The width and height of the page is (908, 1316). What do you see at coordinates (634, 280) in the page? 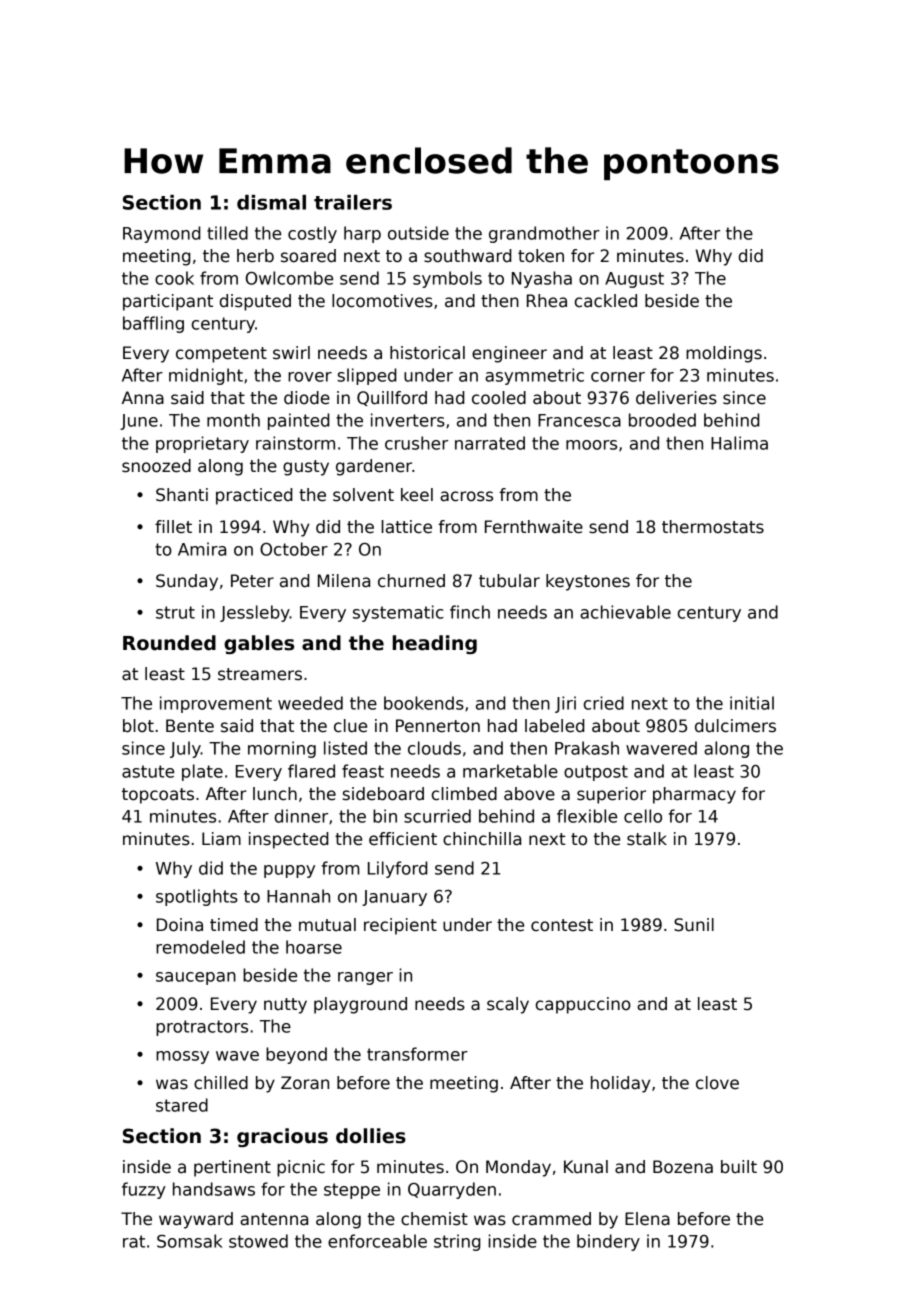
I see `August` at bounding box center [634, 280].
